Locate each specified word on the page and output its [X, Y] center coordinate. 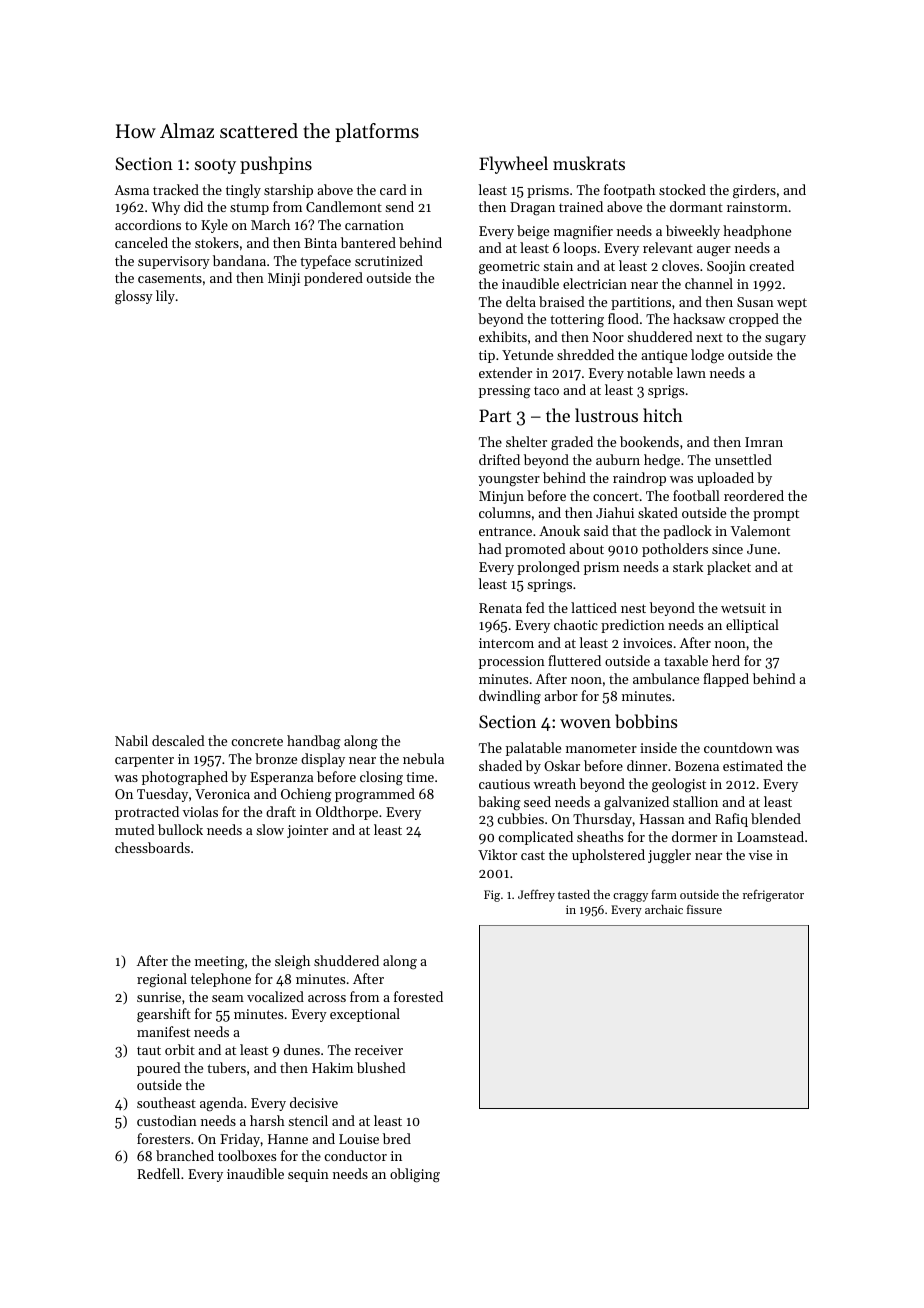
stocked [682, 189]
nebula [423, 758]
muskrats [589, 163]
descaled [178, 740]
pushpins [276, 165]
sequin [308, 1175]
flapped [726, 680]
